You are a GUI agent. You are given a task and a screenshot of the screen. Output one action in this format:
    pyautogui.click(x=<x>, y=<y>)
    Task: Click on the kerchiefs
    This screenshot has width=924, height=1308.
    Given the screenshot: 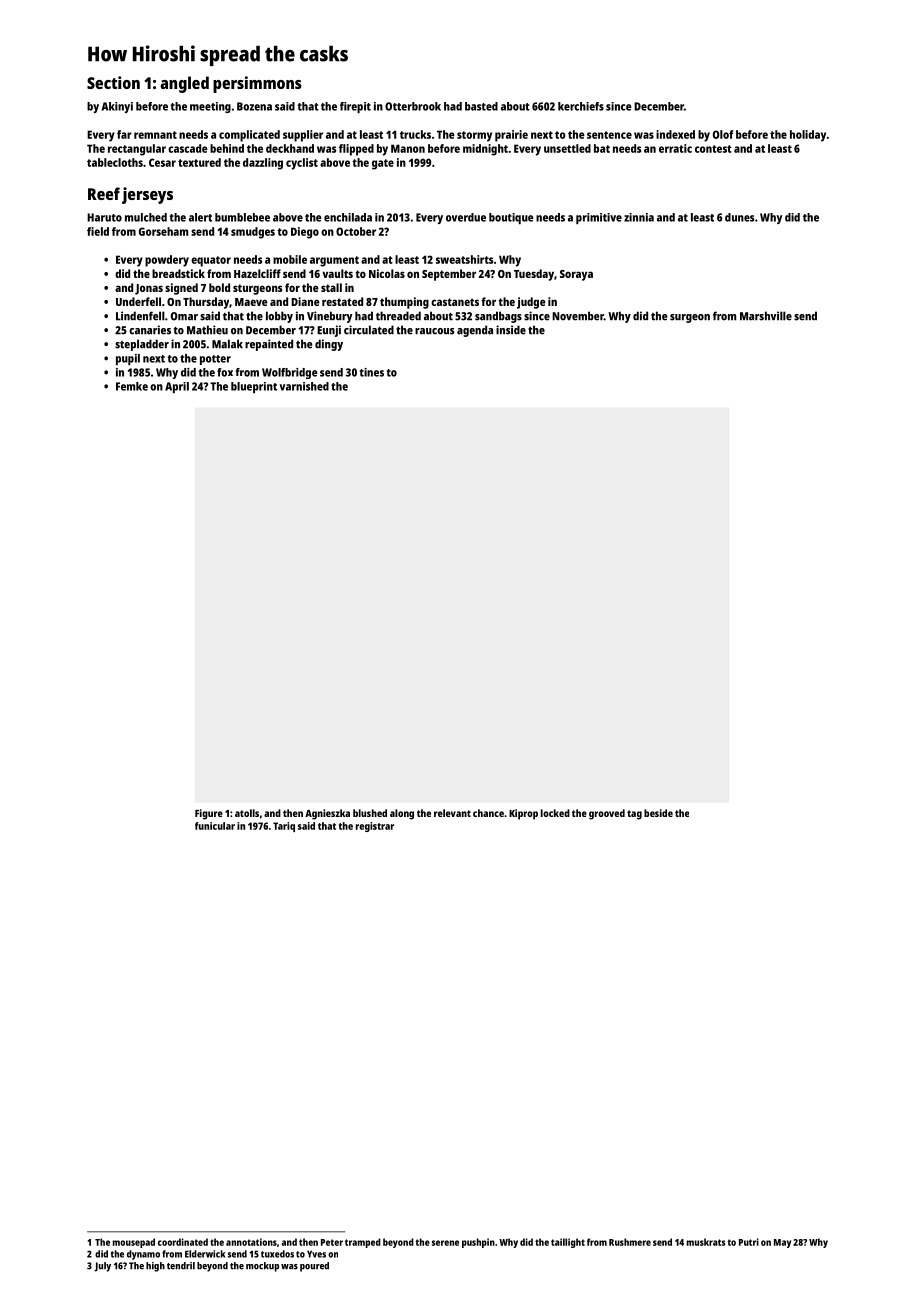 What is the action you would take?
    pyautogui.click(x=581, y=106)
